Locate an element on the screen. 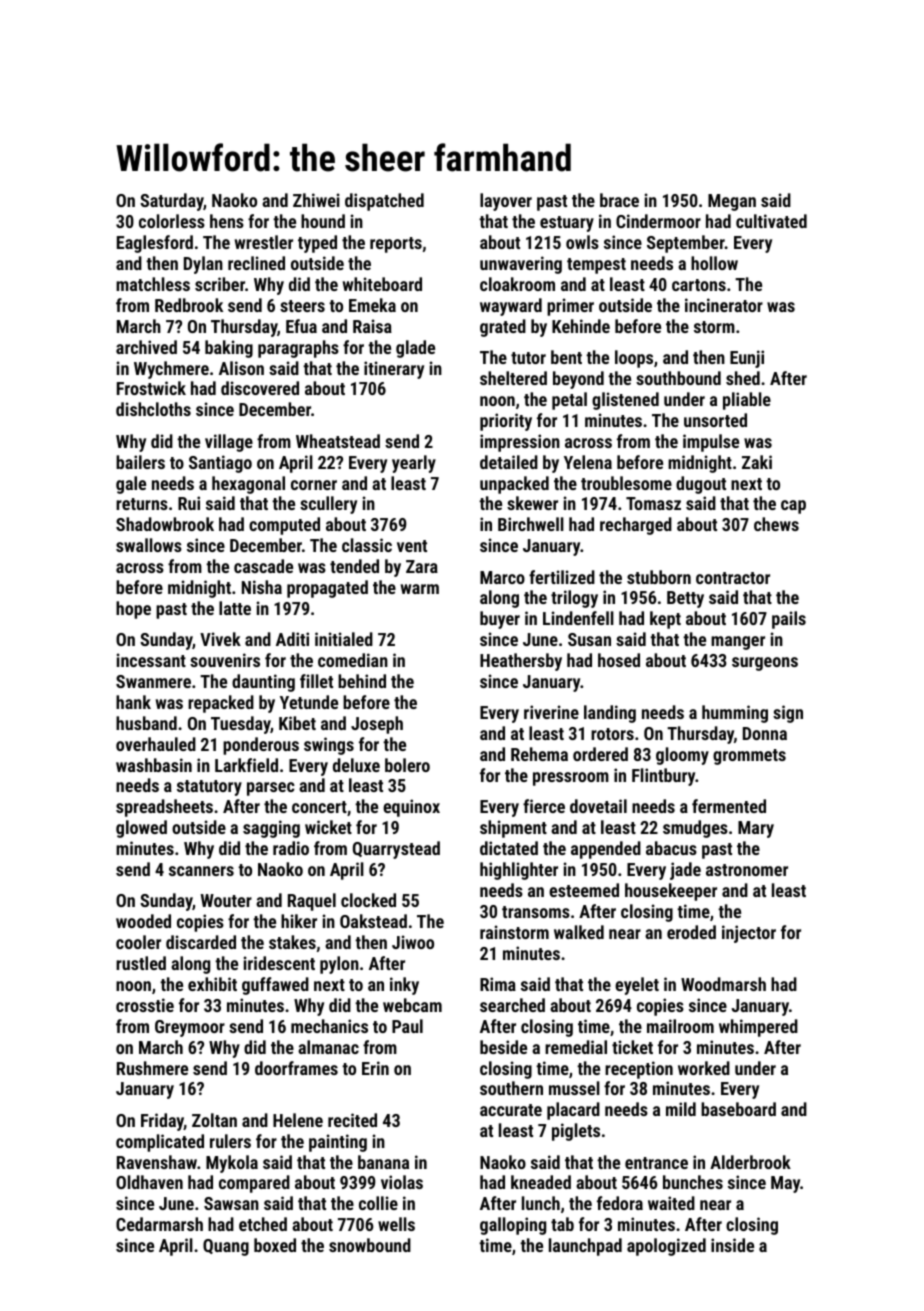 This screenshot has height=1311, width=924. Cedarmarsh is located at coordinates (159, 1224).
